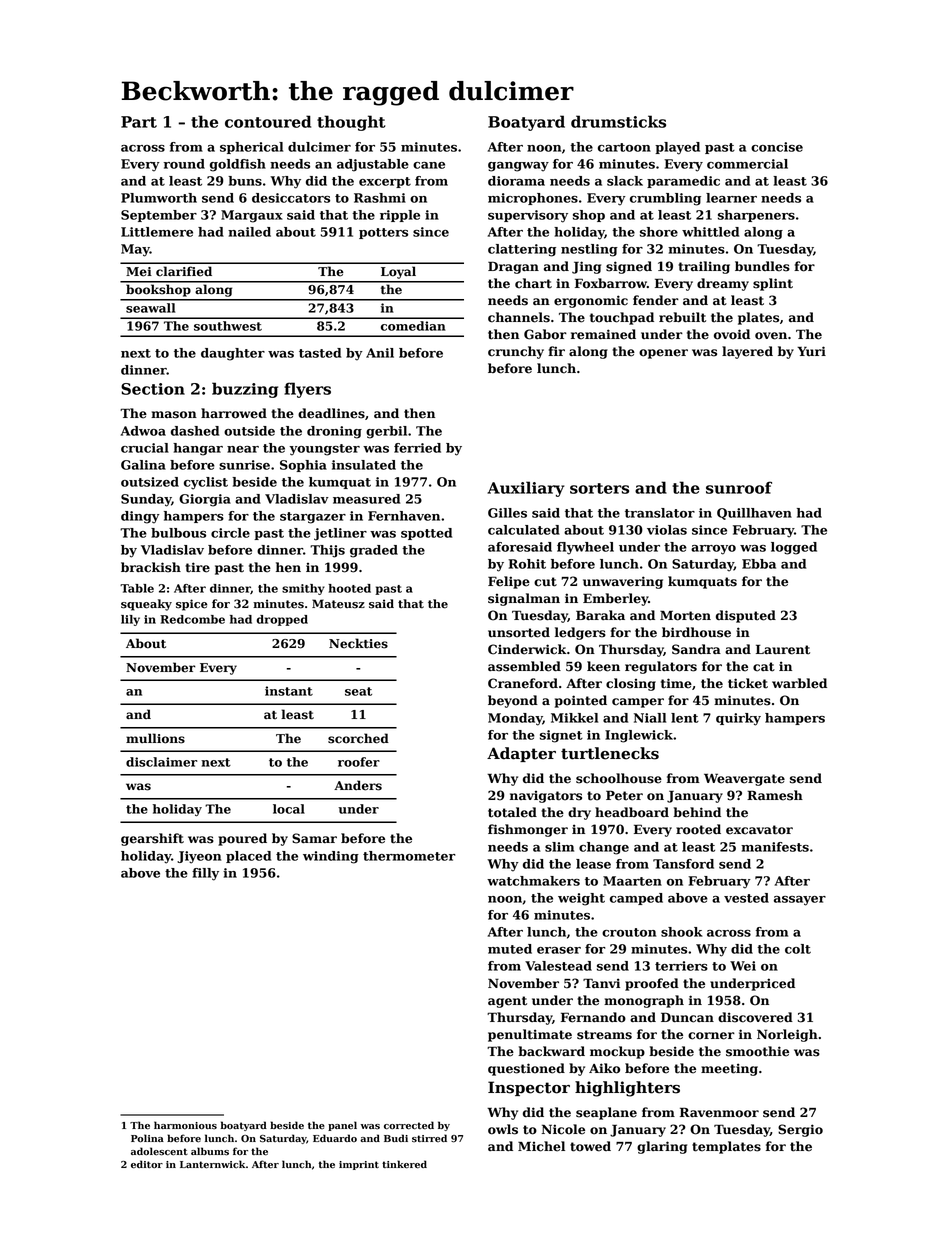 The image size is (952, 1233). What do you see at coordinates (618, 121) in the screenshot?
I see `drumsticks` at bounding box center [618, 121].
